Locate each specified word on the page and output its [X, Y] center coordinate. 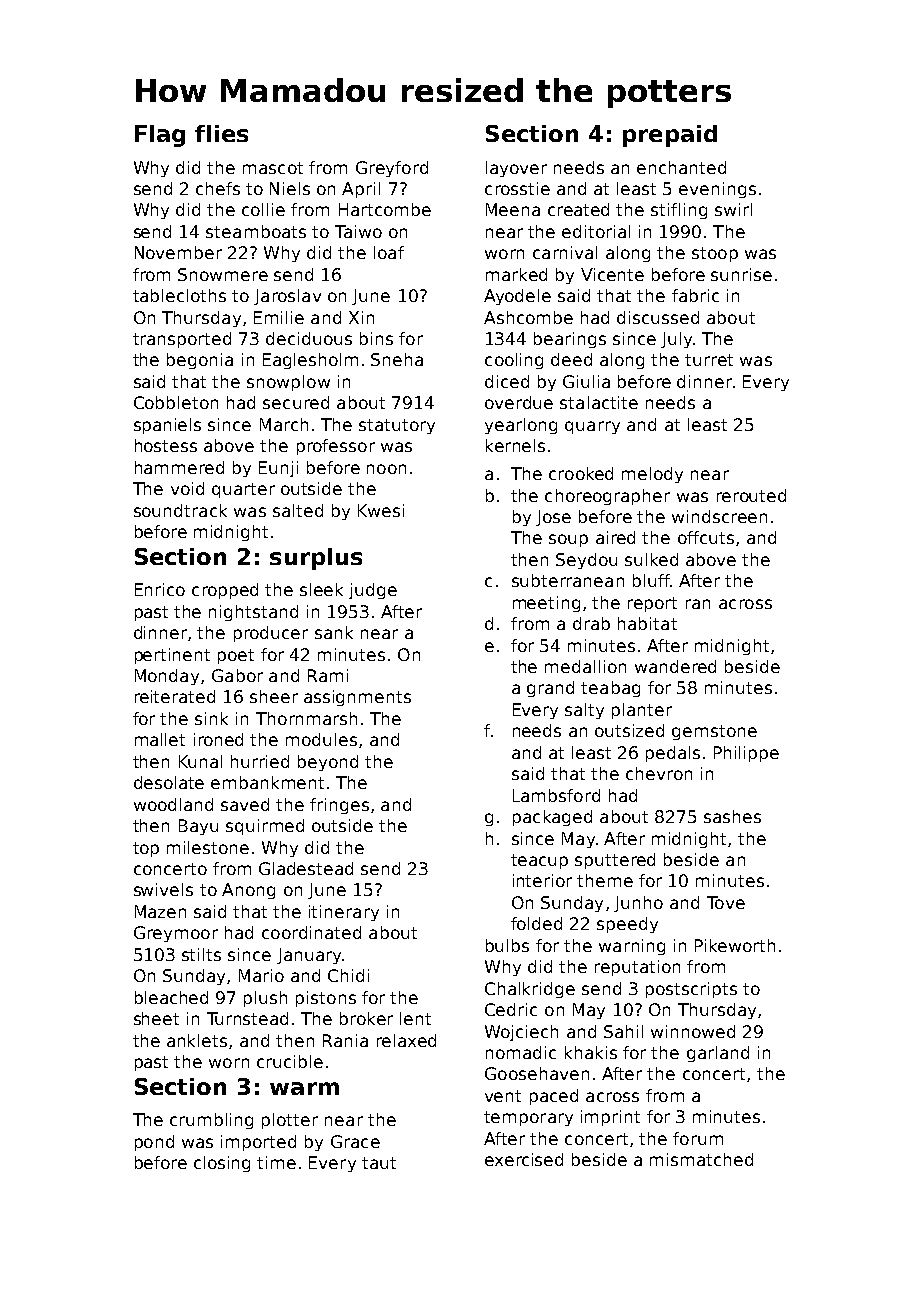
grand [550, 689]
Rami [328, 675]
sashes [732, 816]
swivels [163, 889]
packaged [552, 818]
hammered [179, 467]
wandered [675, 666]
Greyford [392, 169]
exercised [524, 1159]
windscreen [719, 516]
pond [154, 1143]
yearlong [521, 426]
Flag [160, 136]
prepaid [670, 136]
